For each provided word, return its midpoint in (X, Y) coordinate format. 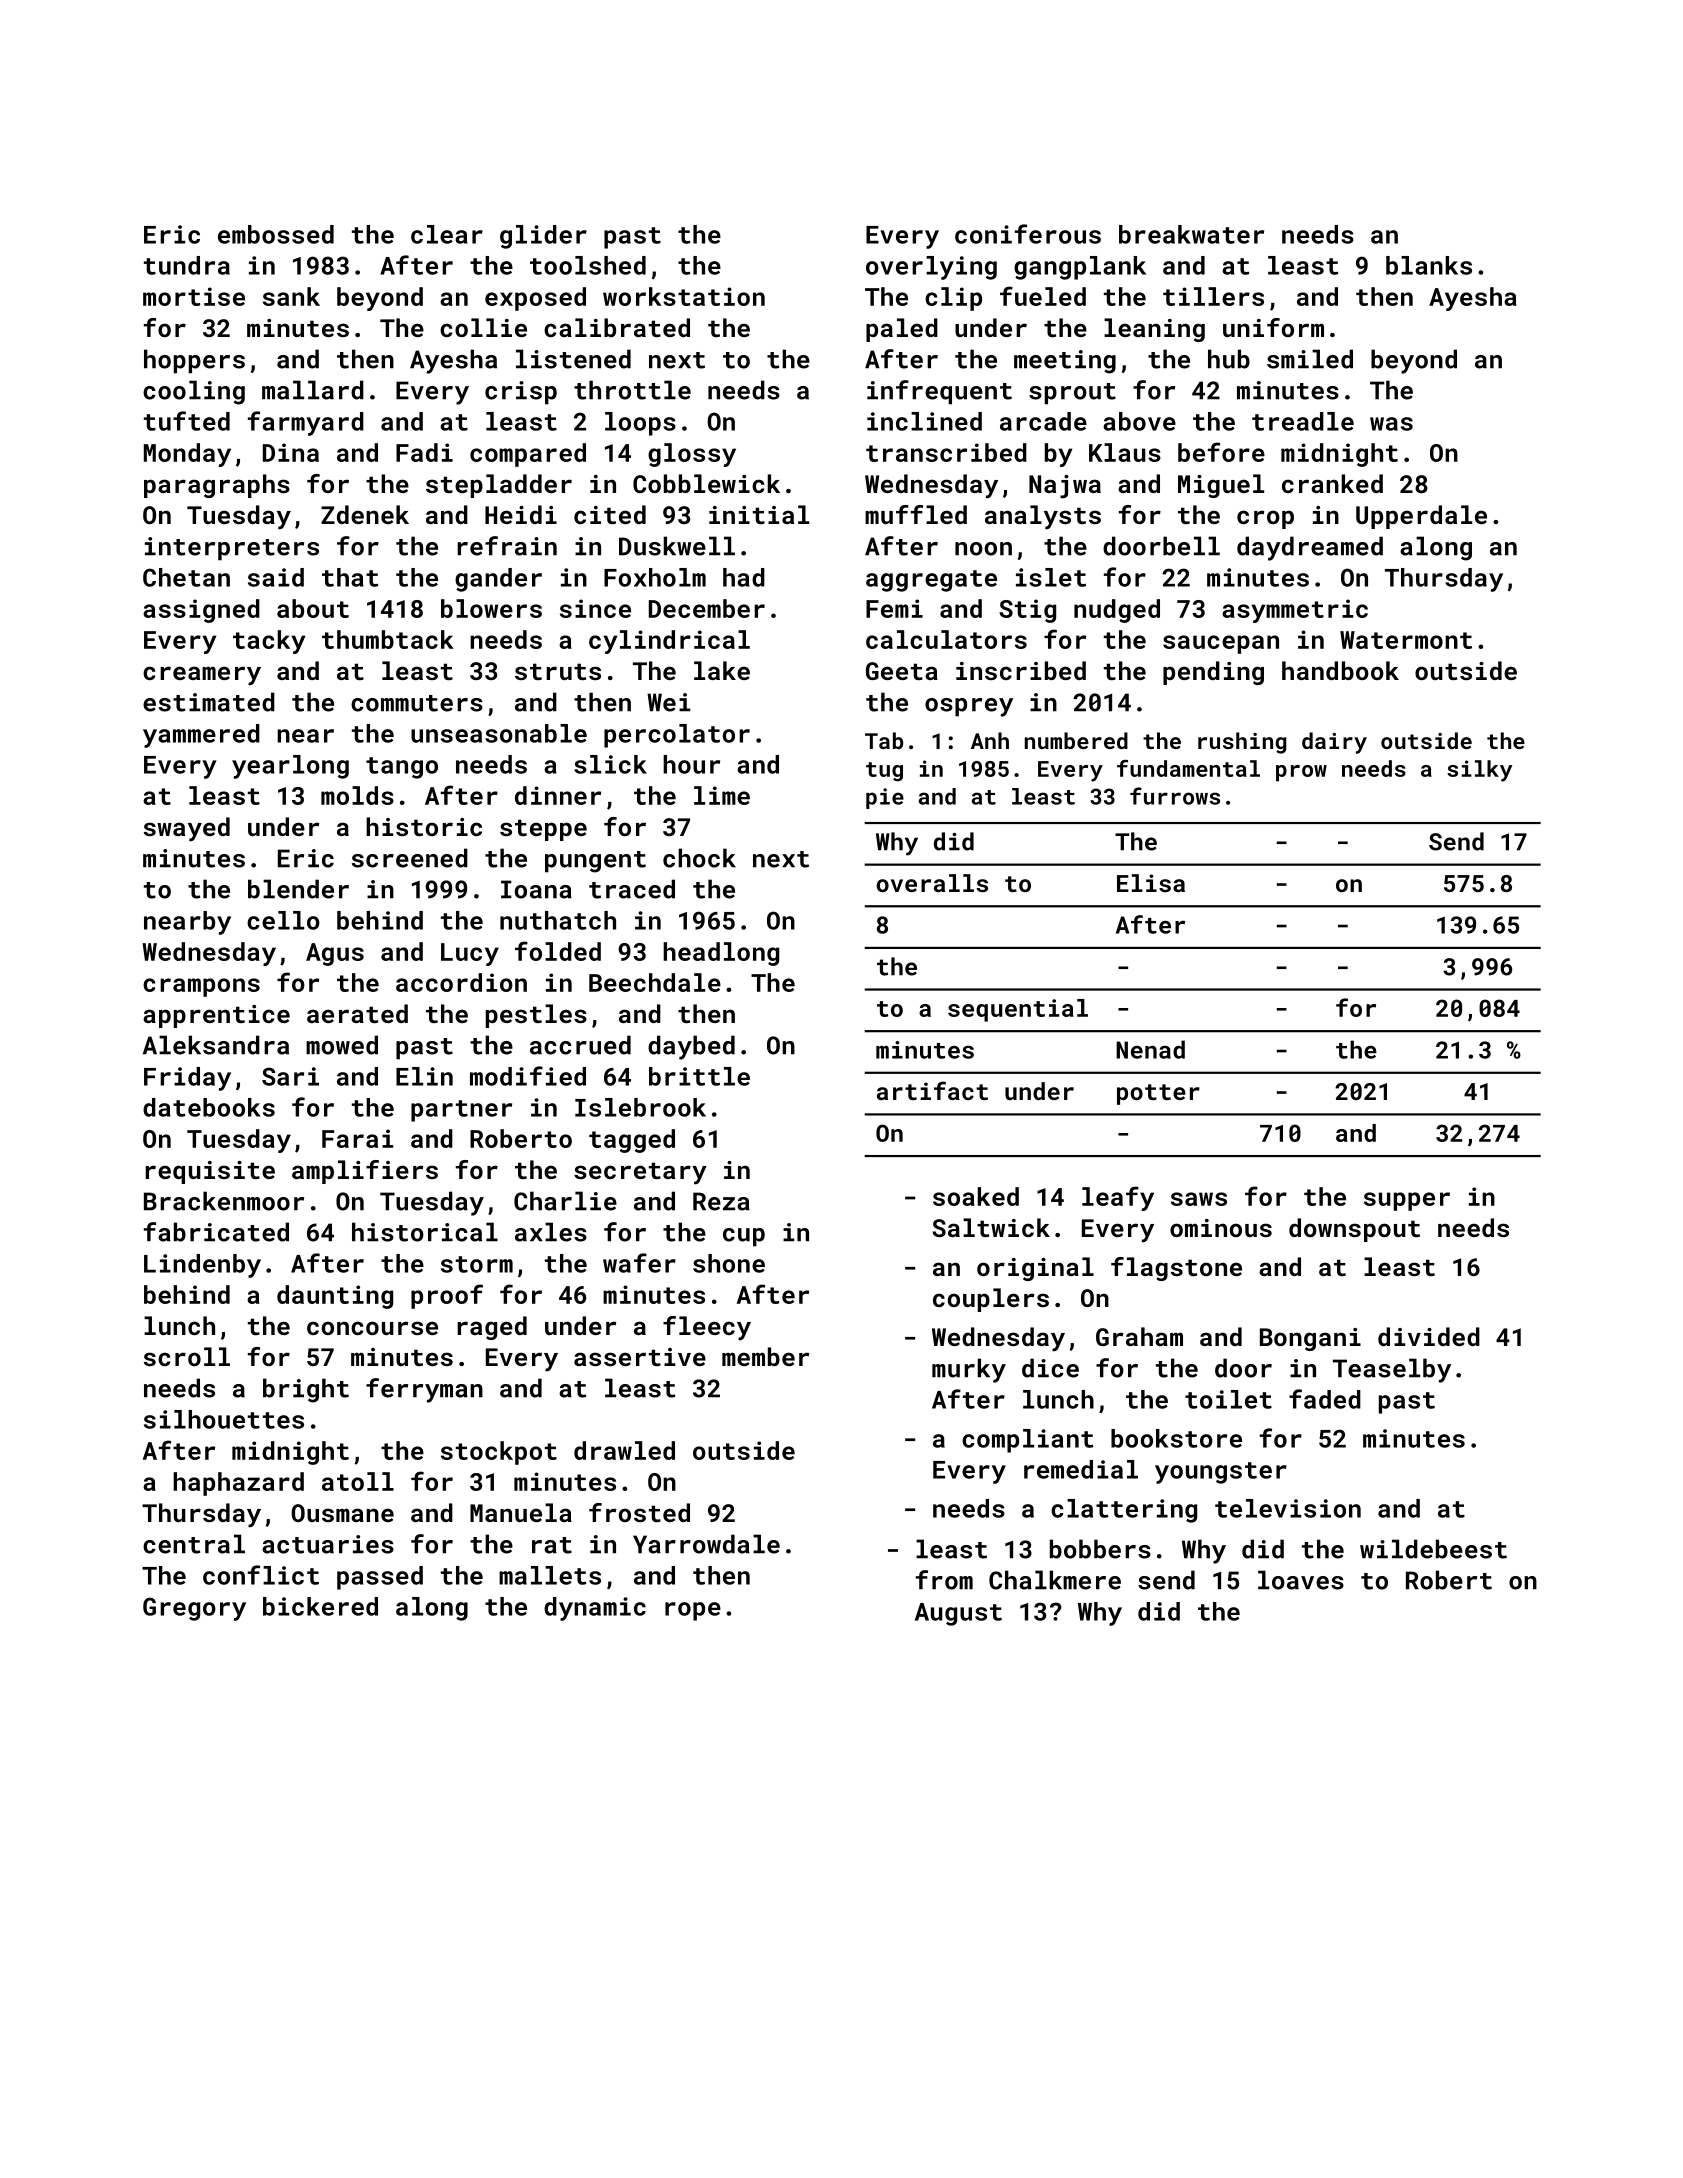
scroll (187, 1356)
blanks (1429, 265)
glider (543, 237)
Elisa (1151, 883)
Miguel (1221, 486)
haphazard (238, 1484)
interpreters (232, 549)
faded (1325, 1399)
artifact (932, 1090)
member (765, 1356)
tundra (187, 265)
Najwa (1065, 487)
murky (969, 1370)
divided (1429, 1336)
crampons (201, 987)
